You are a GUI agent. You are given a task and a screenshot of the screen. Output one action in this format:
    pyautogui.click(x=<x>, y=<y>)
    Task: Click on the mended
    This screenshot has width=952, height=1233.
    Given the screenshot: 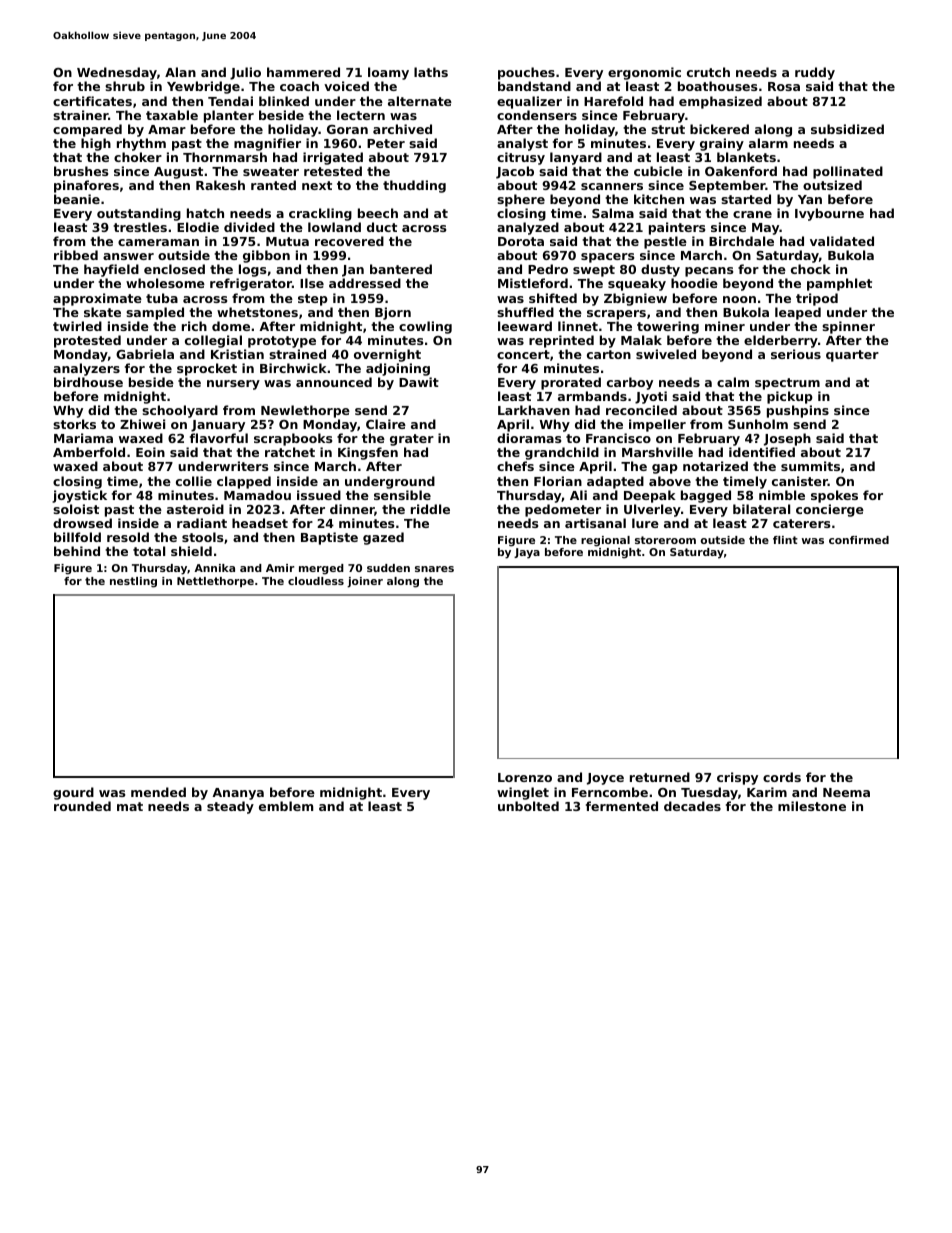 What is the action you would take?
    pyautogui.click(x=158, y=792)
